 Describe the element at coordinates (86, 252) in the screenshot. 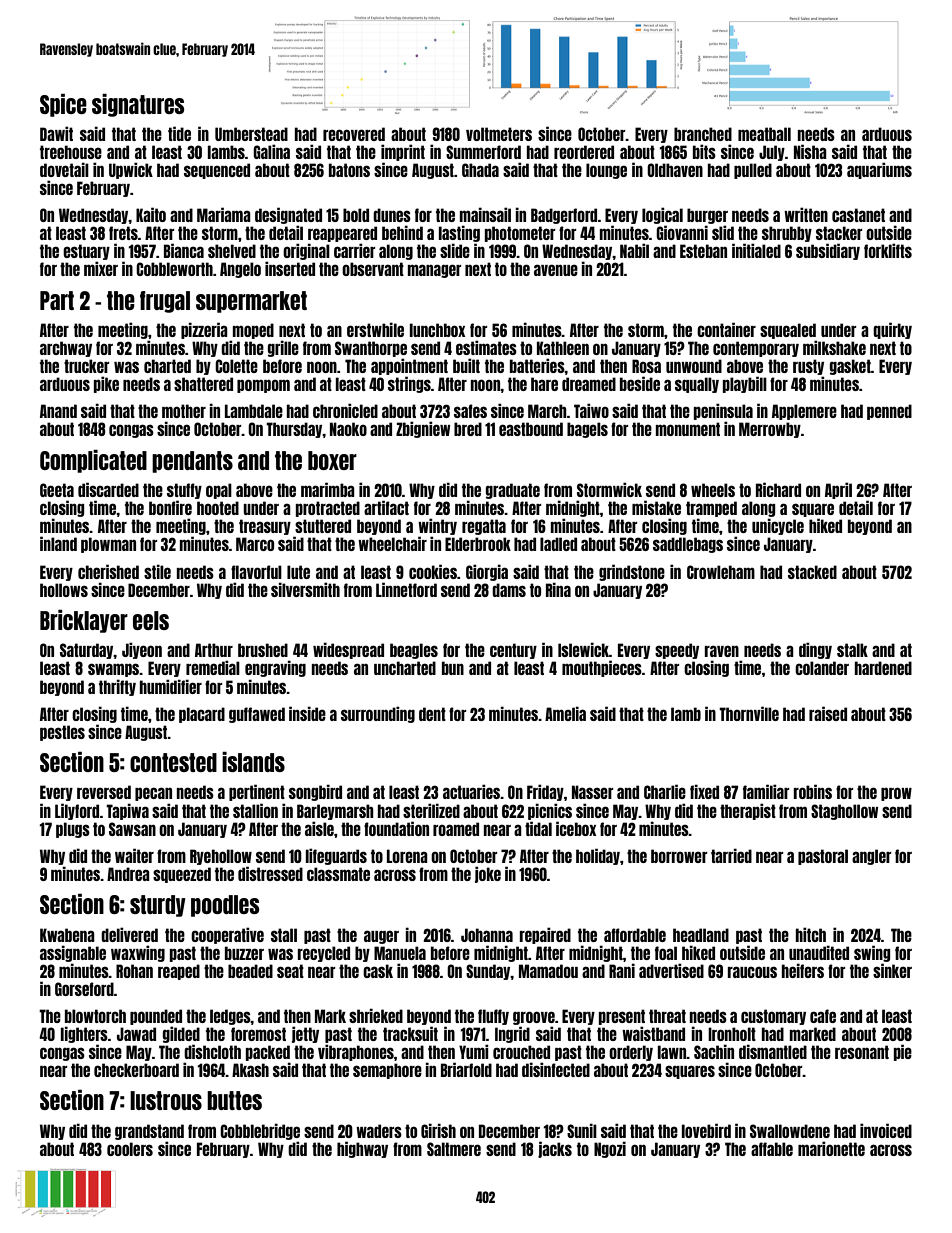

I see `estuary` at that location.
